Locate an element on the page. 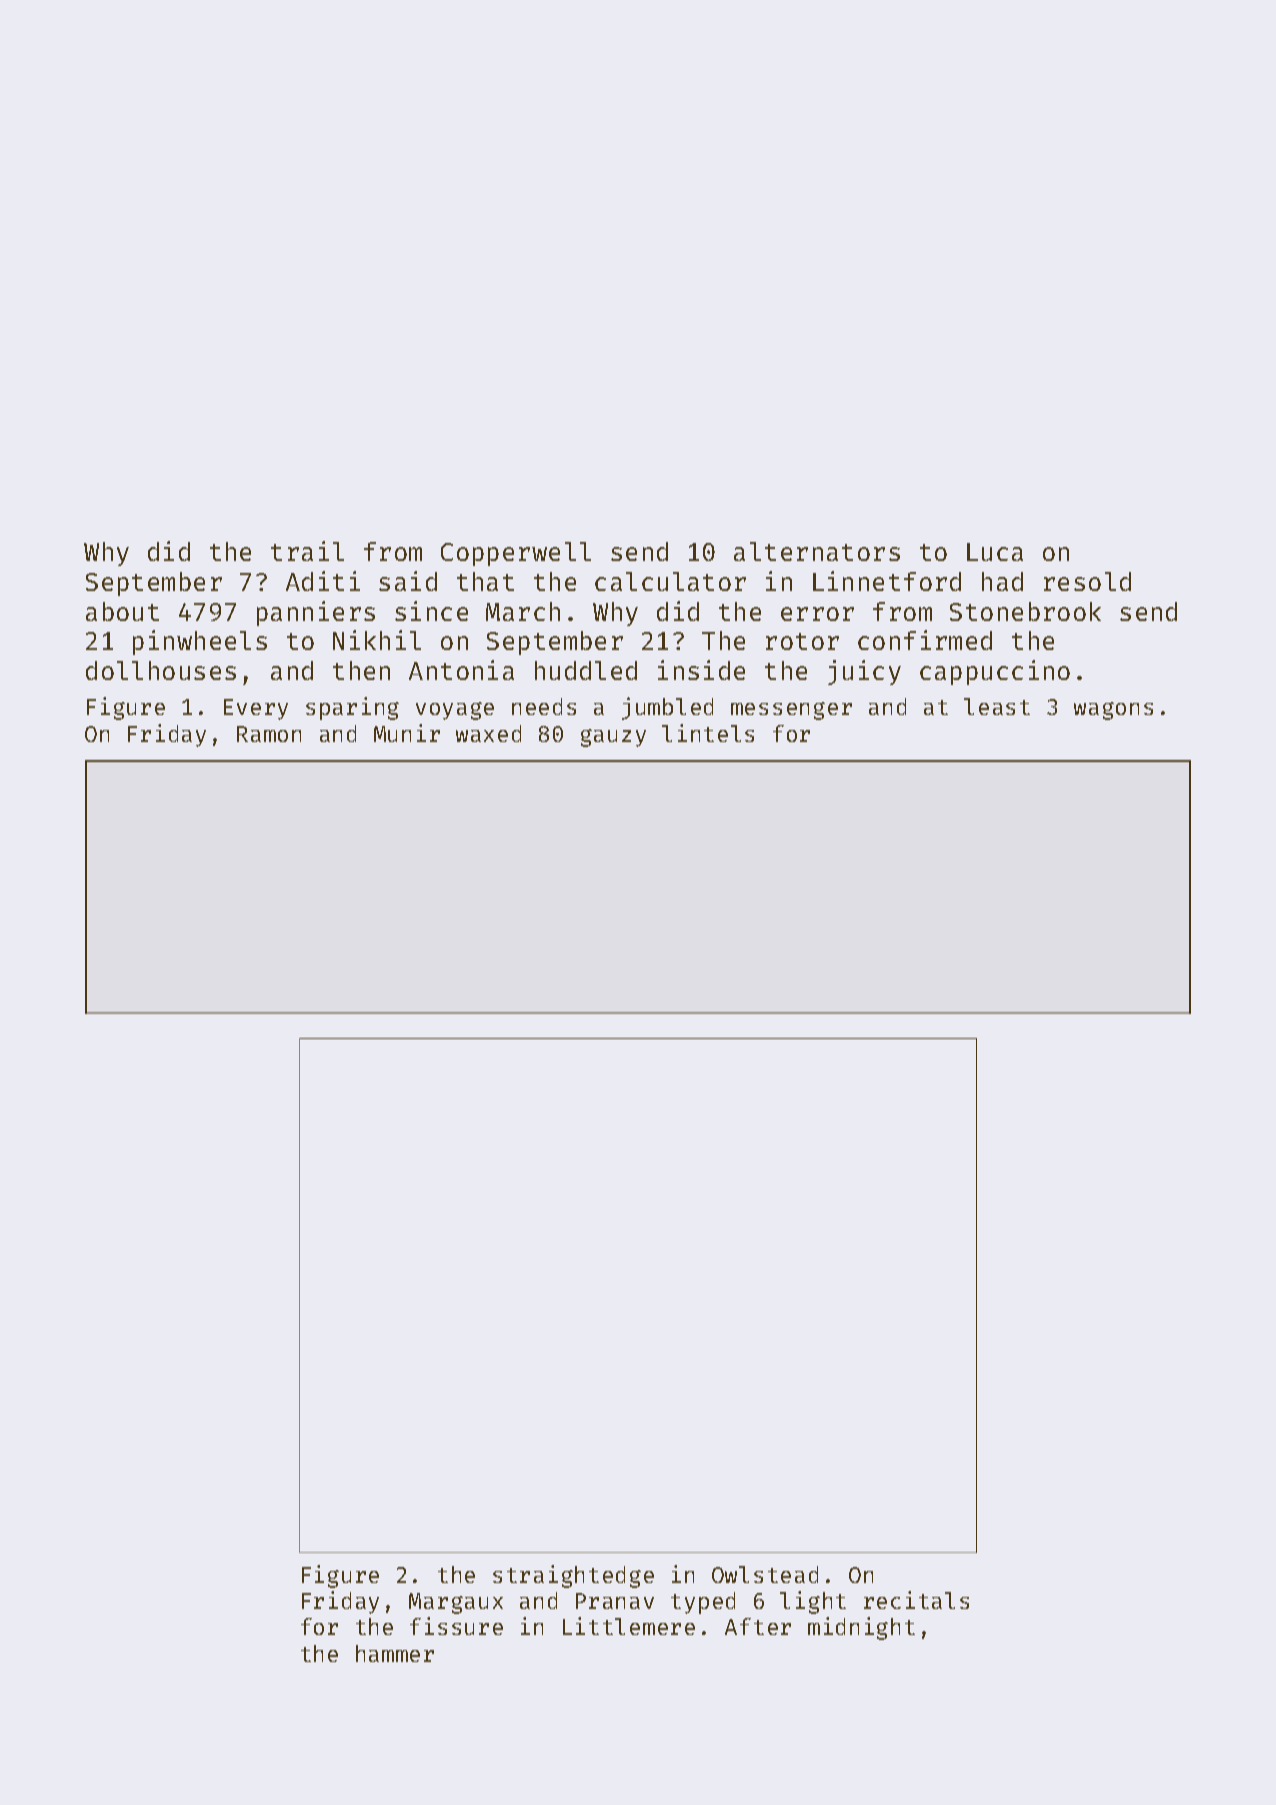  resold is located at coordinates (1087, 581).
